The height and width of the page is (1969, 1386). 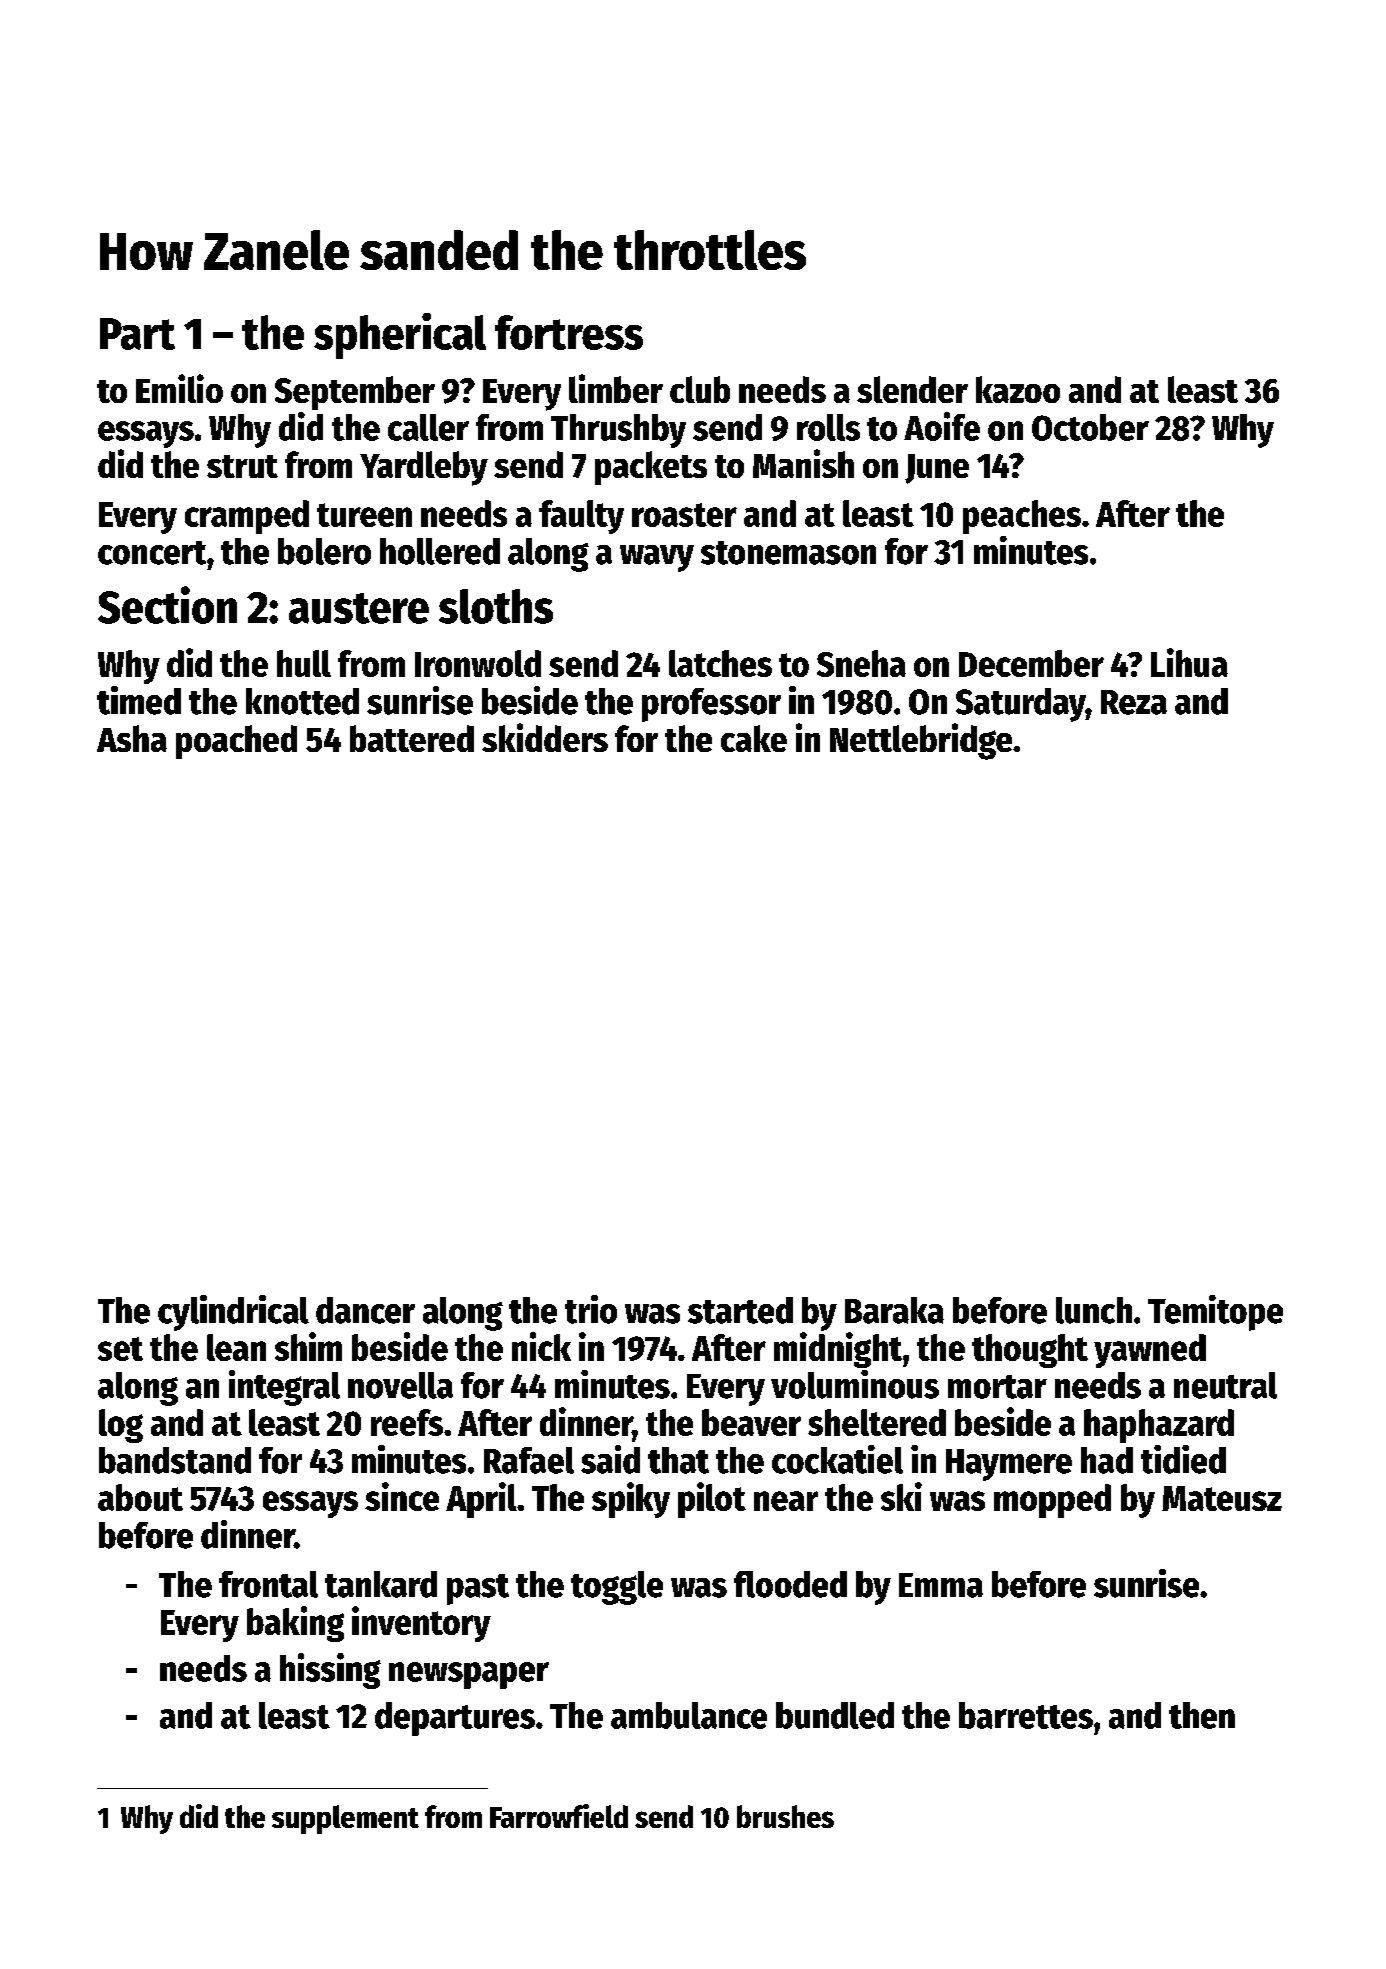 I want to click on rolls, so click(x=828, y=427).
